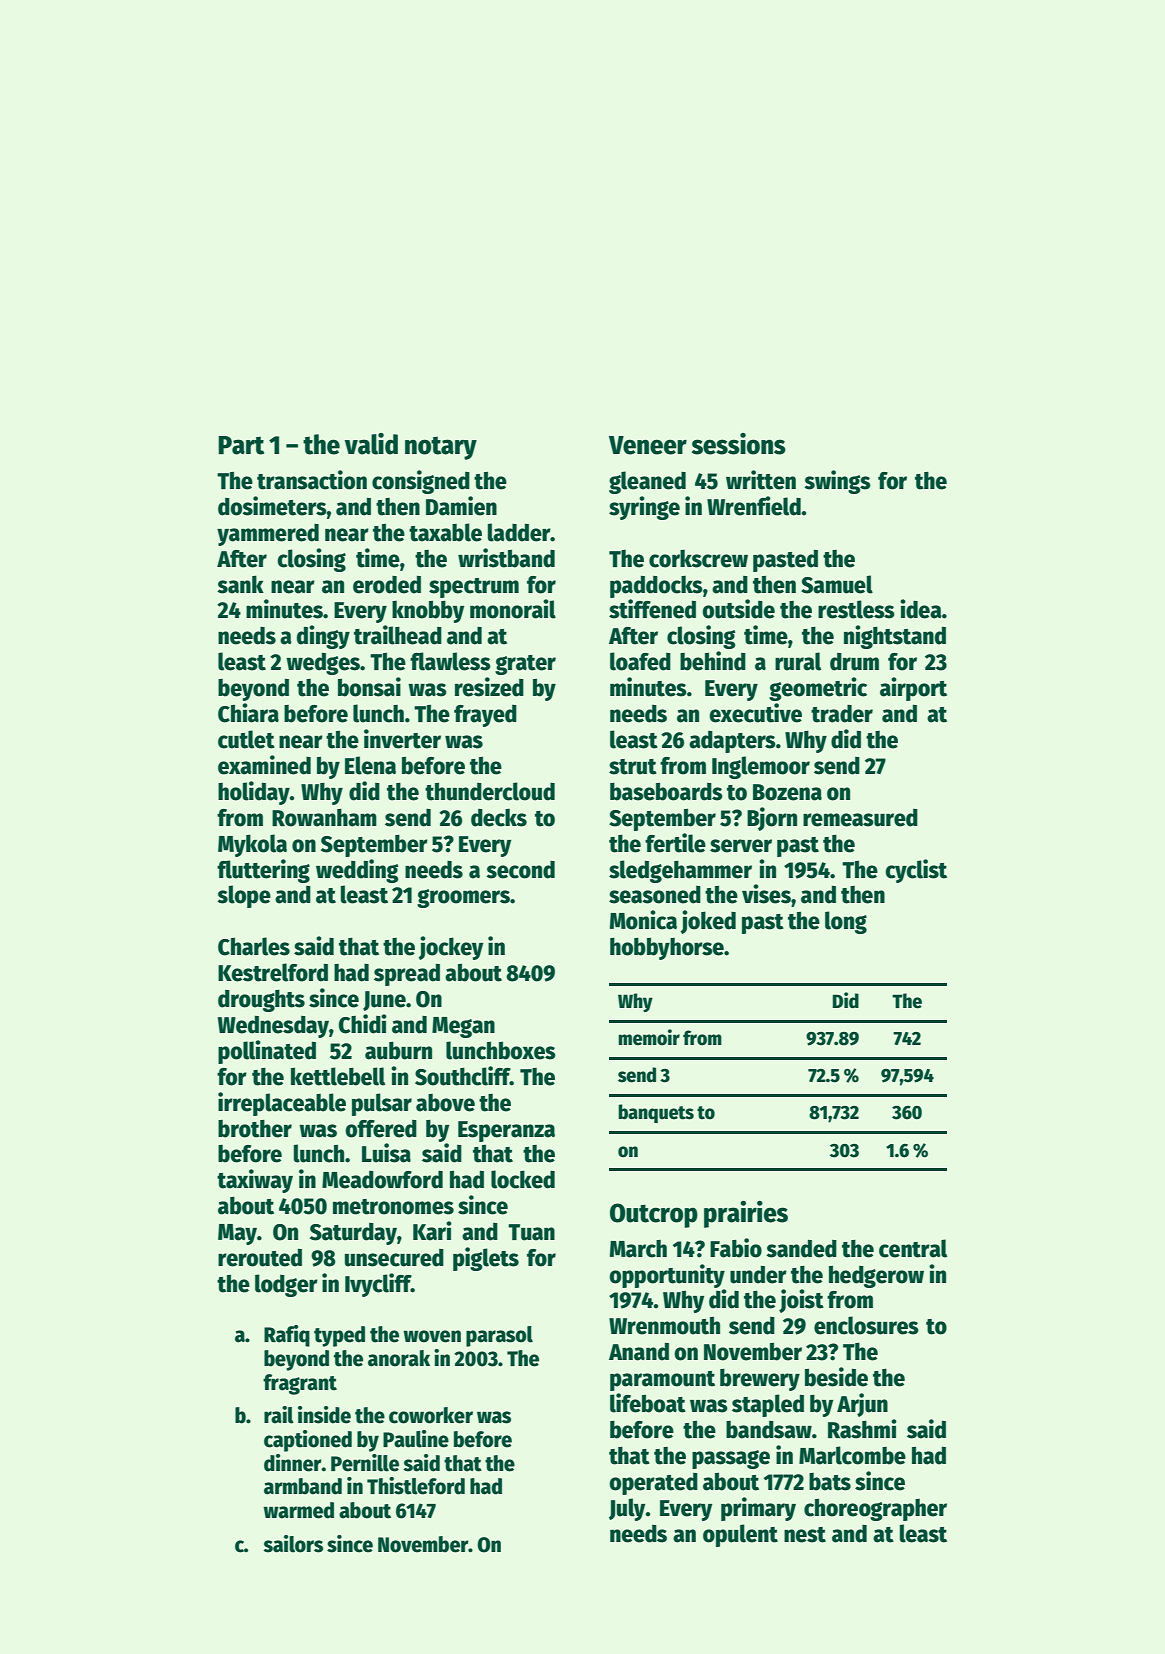 Image resolution: width=1165 pixels, height=1654 pixels. Describe the element at coordinates (648, 445) in the screenshot. I see `Veneer` at that location.
